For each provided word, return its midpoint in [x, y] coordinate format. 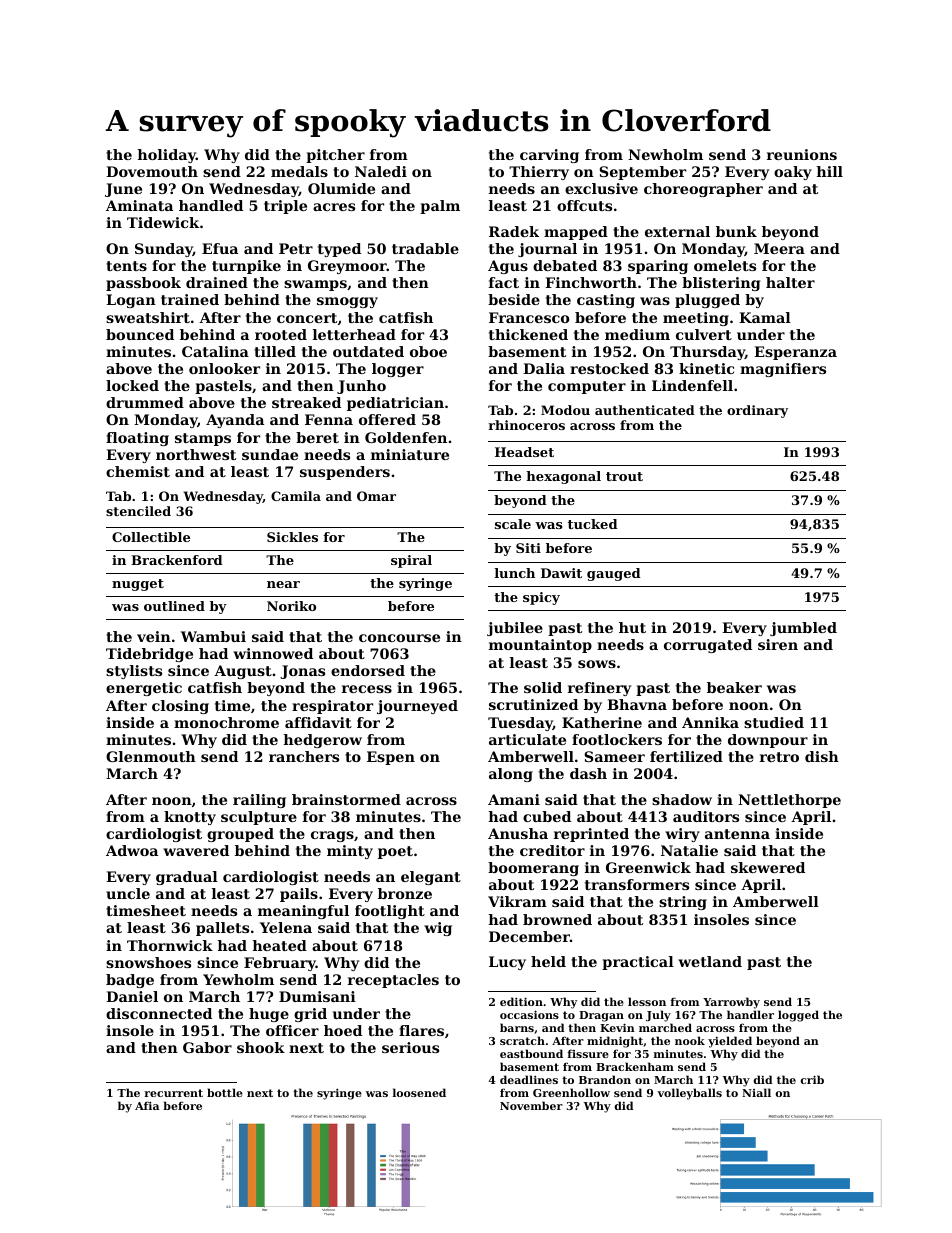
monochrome [226, 722]
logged [798, 1016]
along [511, 775]
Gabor [207, 1047]
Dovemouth [152, 171]
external [677, 231]
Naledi [381, 171]
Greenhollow [571, 1092]
